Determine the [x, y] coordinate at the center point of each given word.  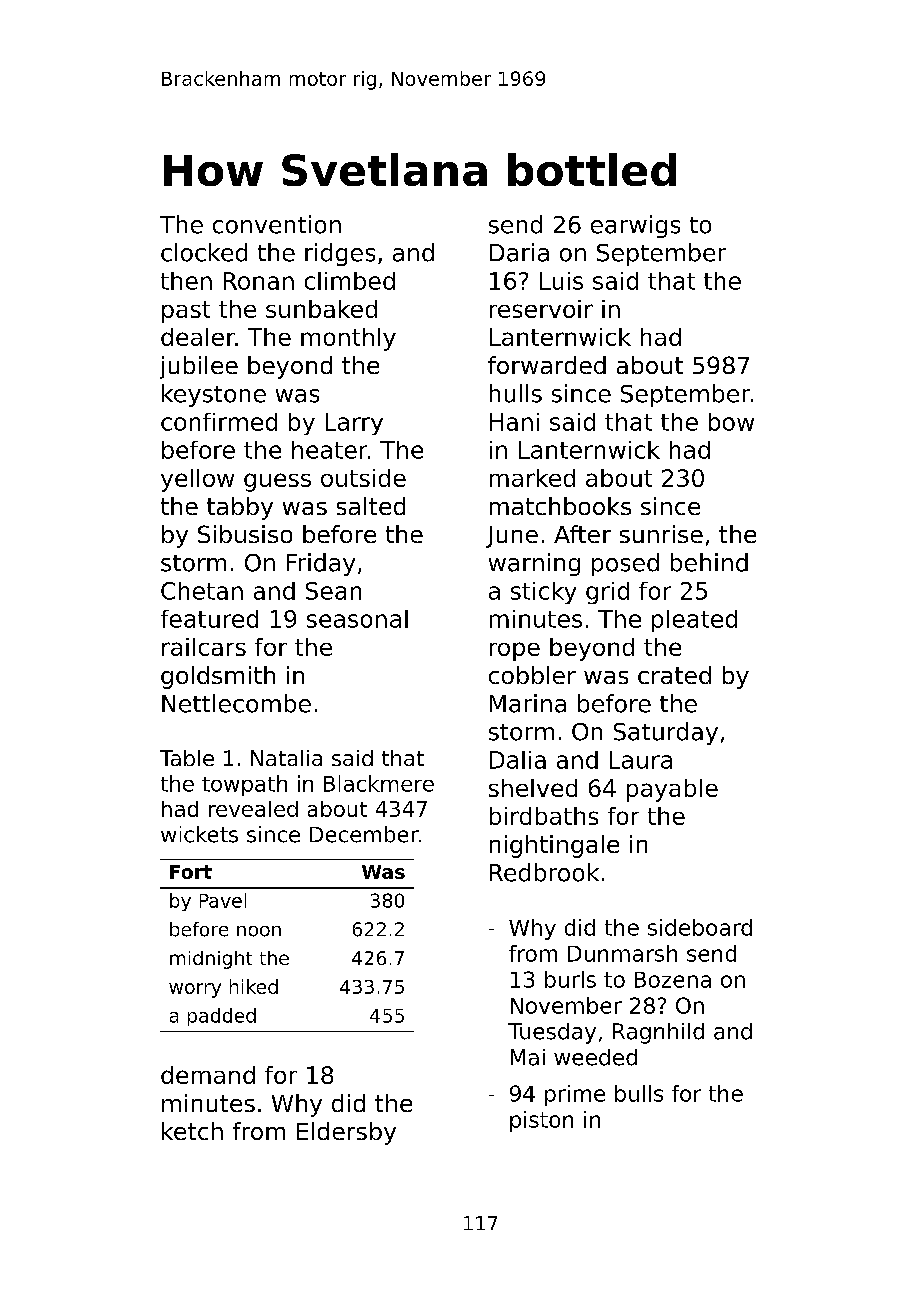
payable [672, 790]
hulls [516, 393]
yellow [197, 480]
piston [541, 1121]
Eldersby [346, 1133]
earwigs [635, 226]
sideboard [700, 927]
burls [570, 979]
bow [731, 422]
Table [187, 758]
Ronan [259, 281]
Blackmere [379, 783]
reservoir [541, 309]
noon [259, 931]
